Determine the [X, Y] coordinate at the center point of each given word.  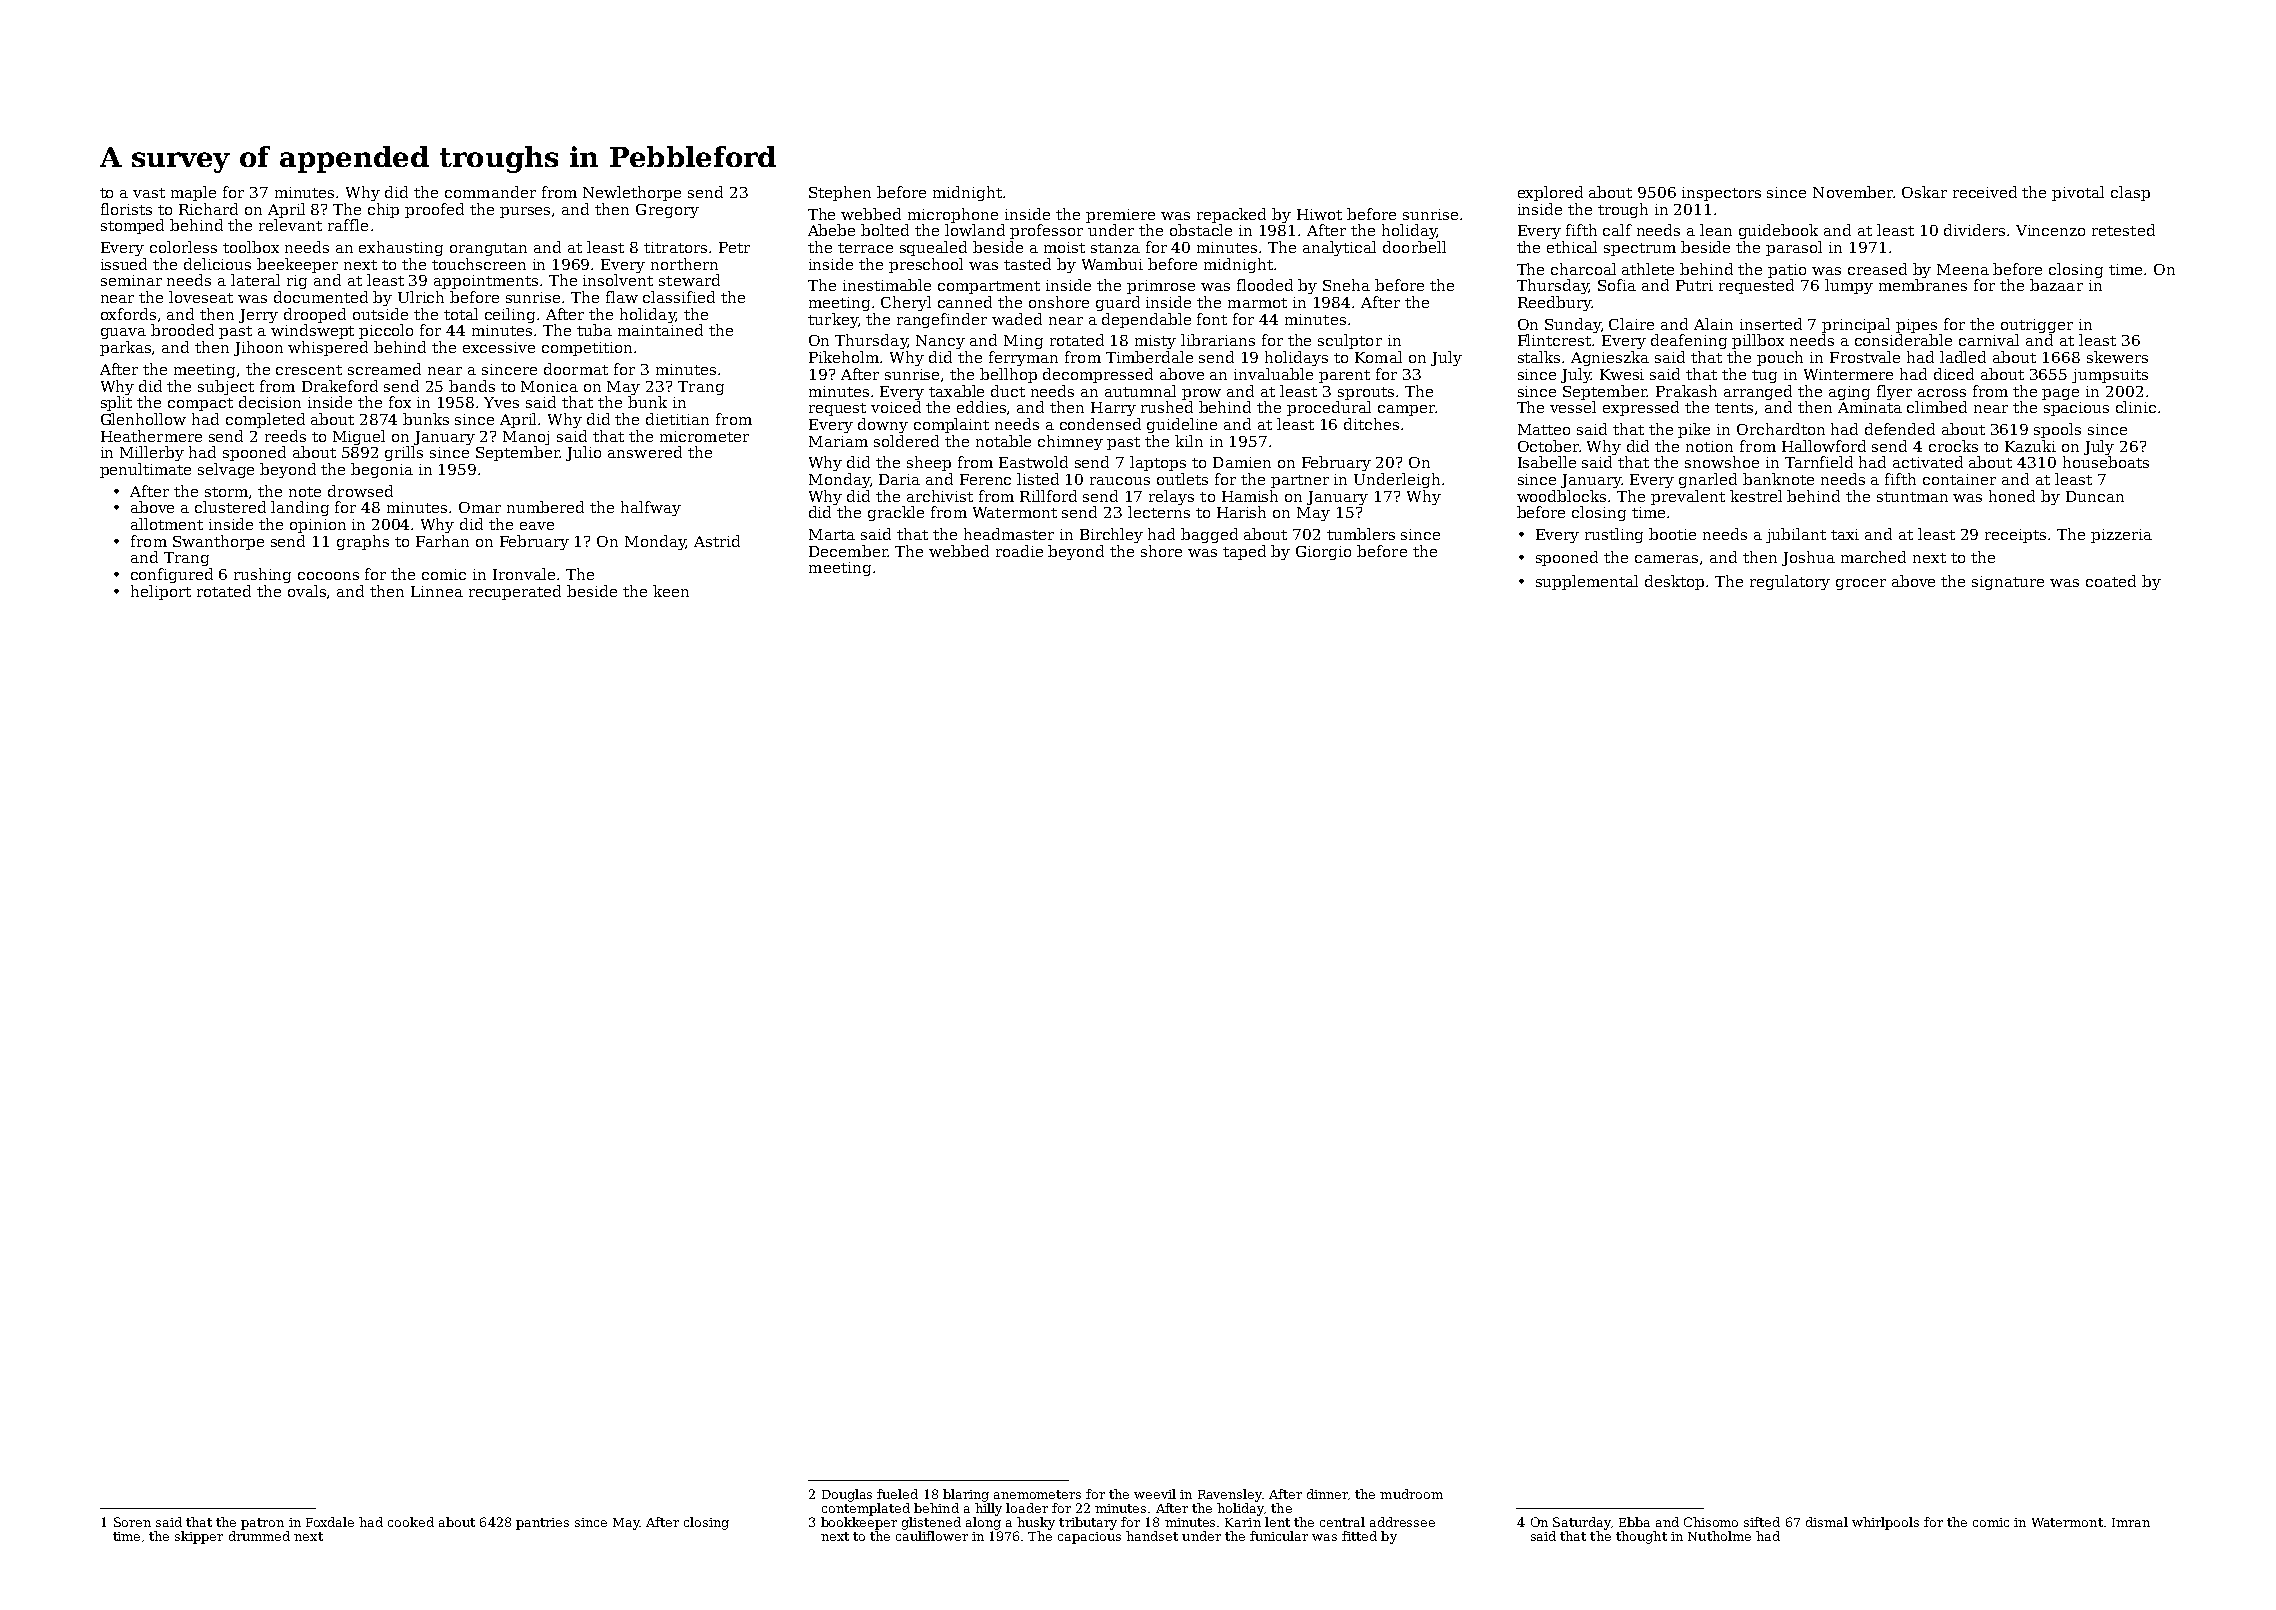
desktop [1674, 582]
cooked [411, 1522]
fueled [897, 1494]
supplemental [1587, 582]
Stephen [840, 193]
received [1985, 192]
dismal [1827, 1522]
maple [193, 193]
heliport [161, 592]
